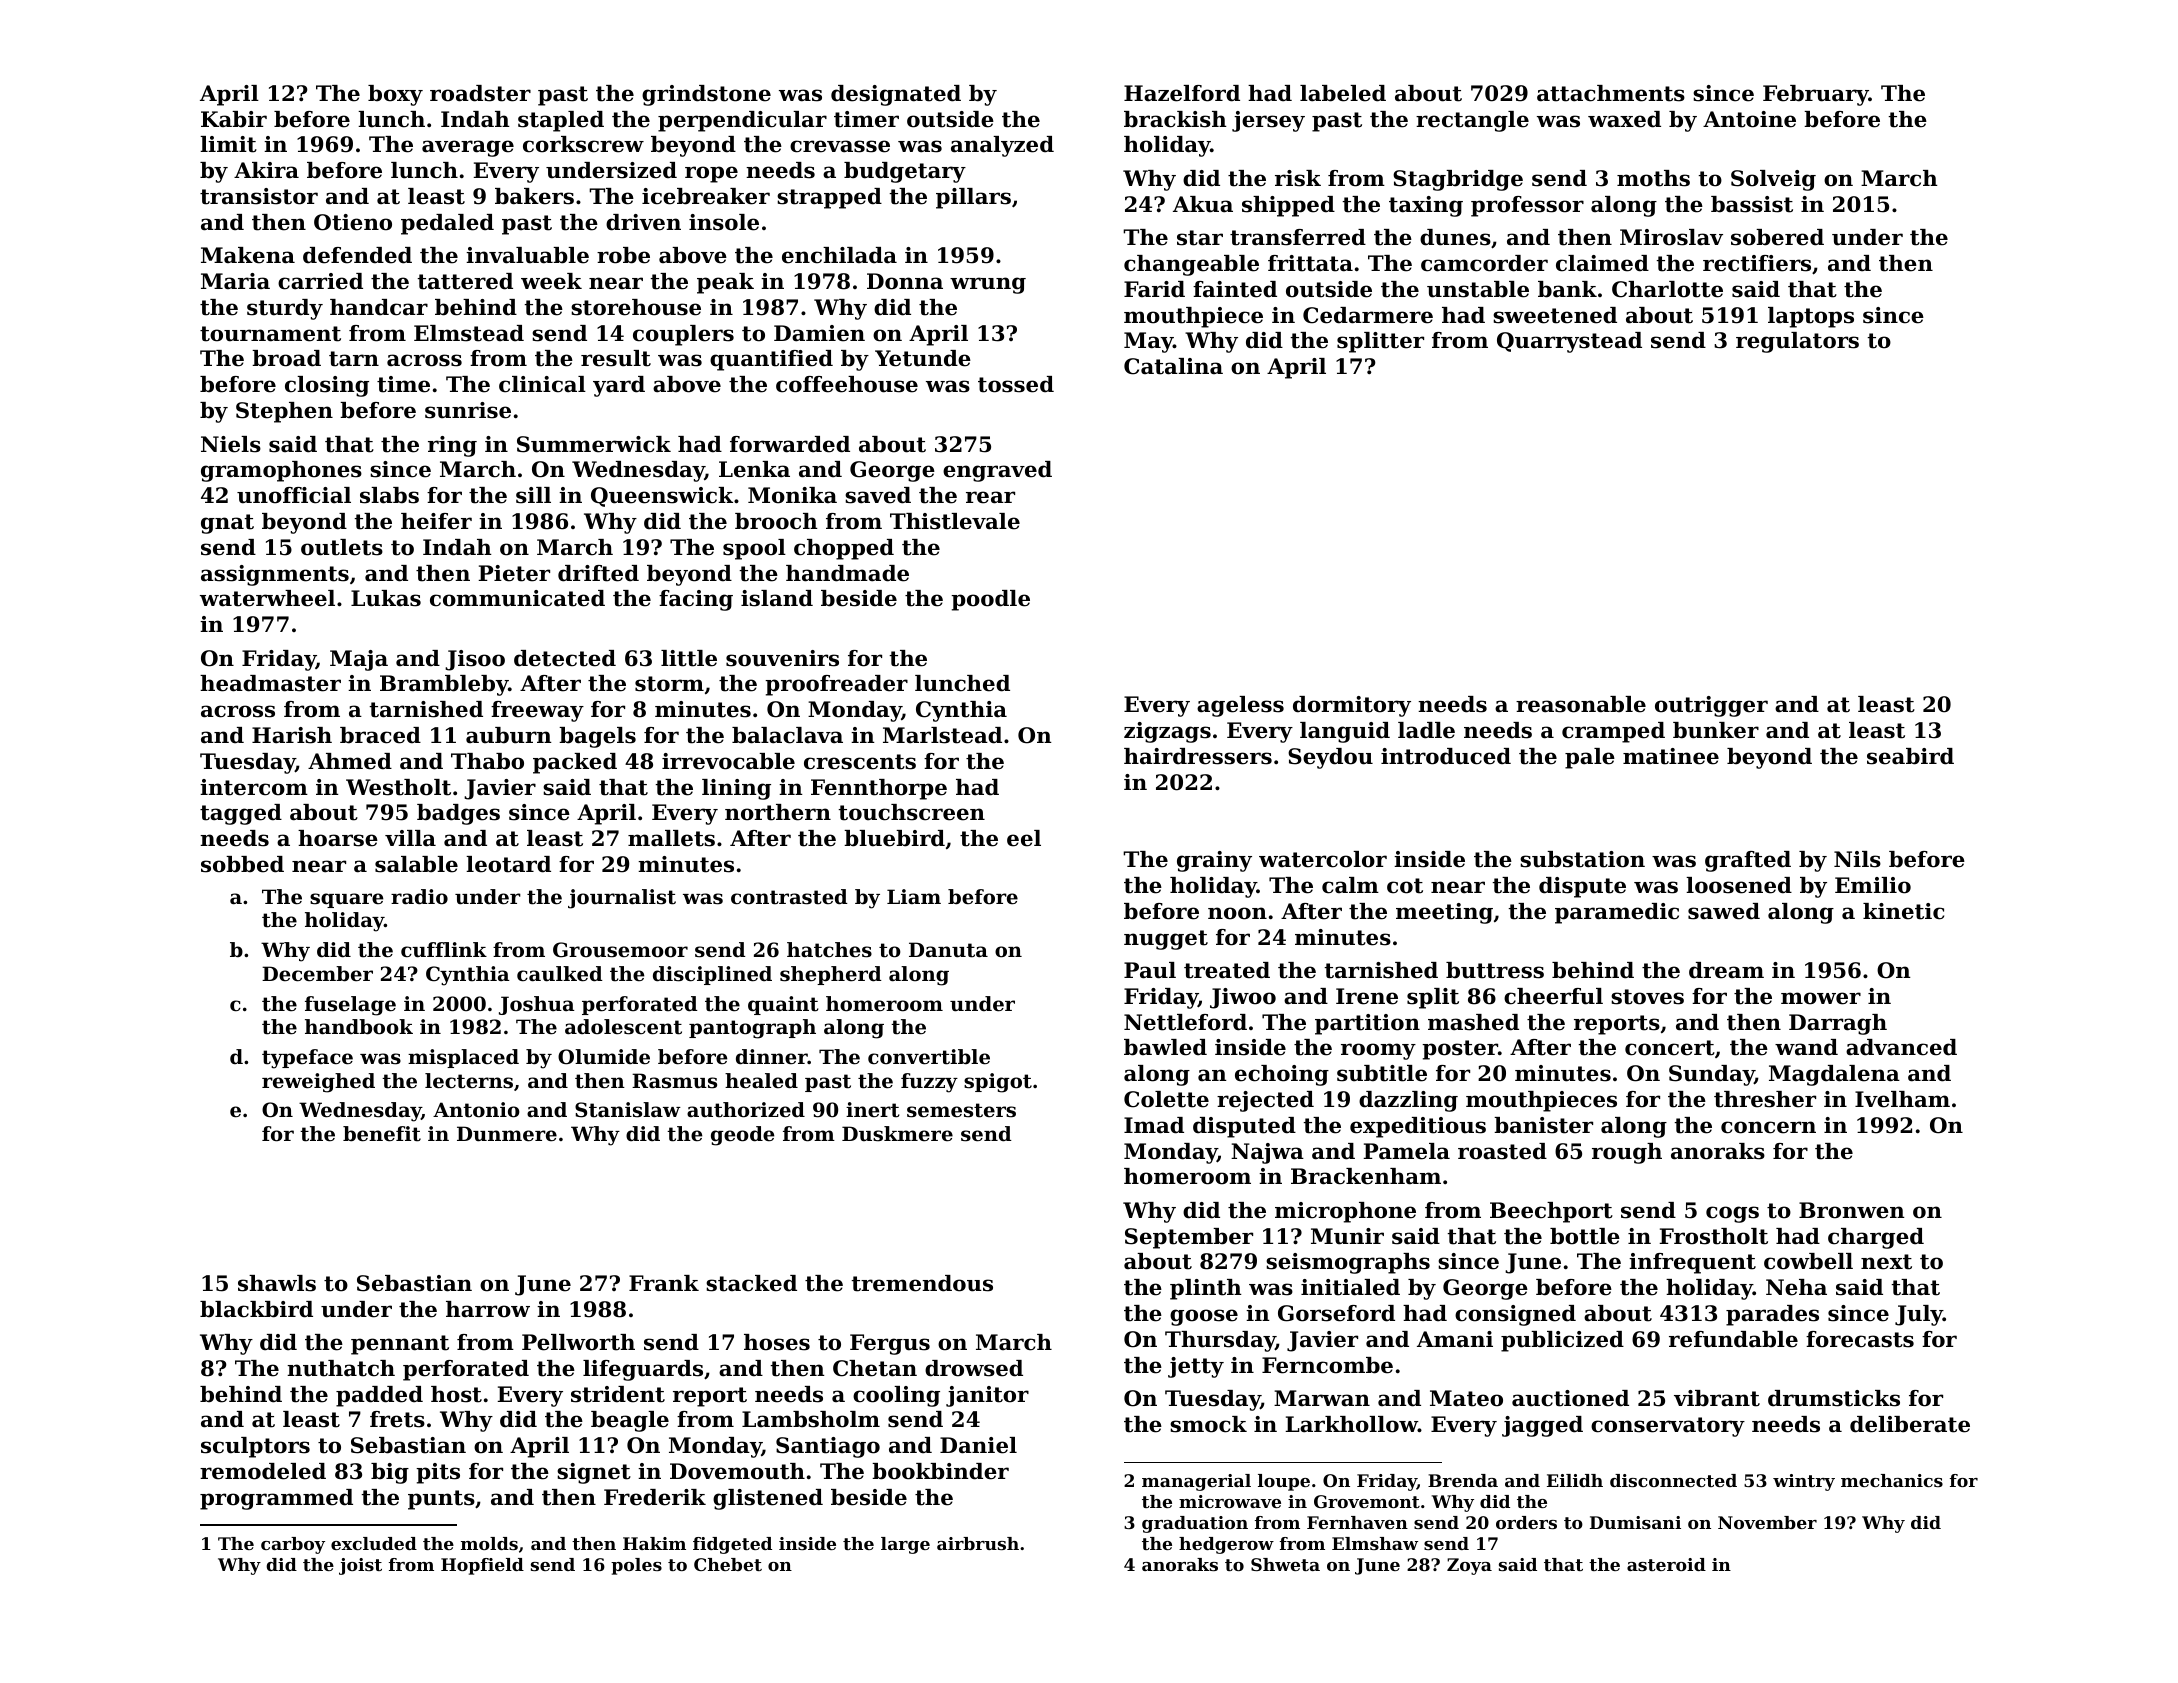 This image has width=2178, height=1683. What do you see at coordinates (395, 95) in the image?
I see `boxy` at bounding box center [395, 95].
